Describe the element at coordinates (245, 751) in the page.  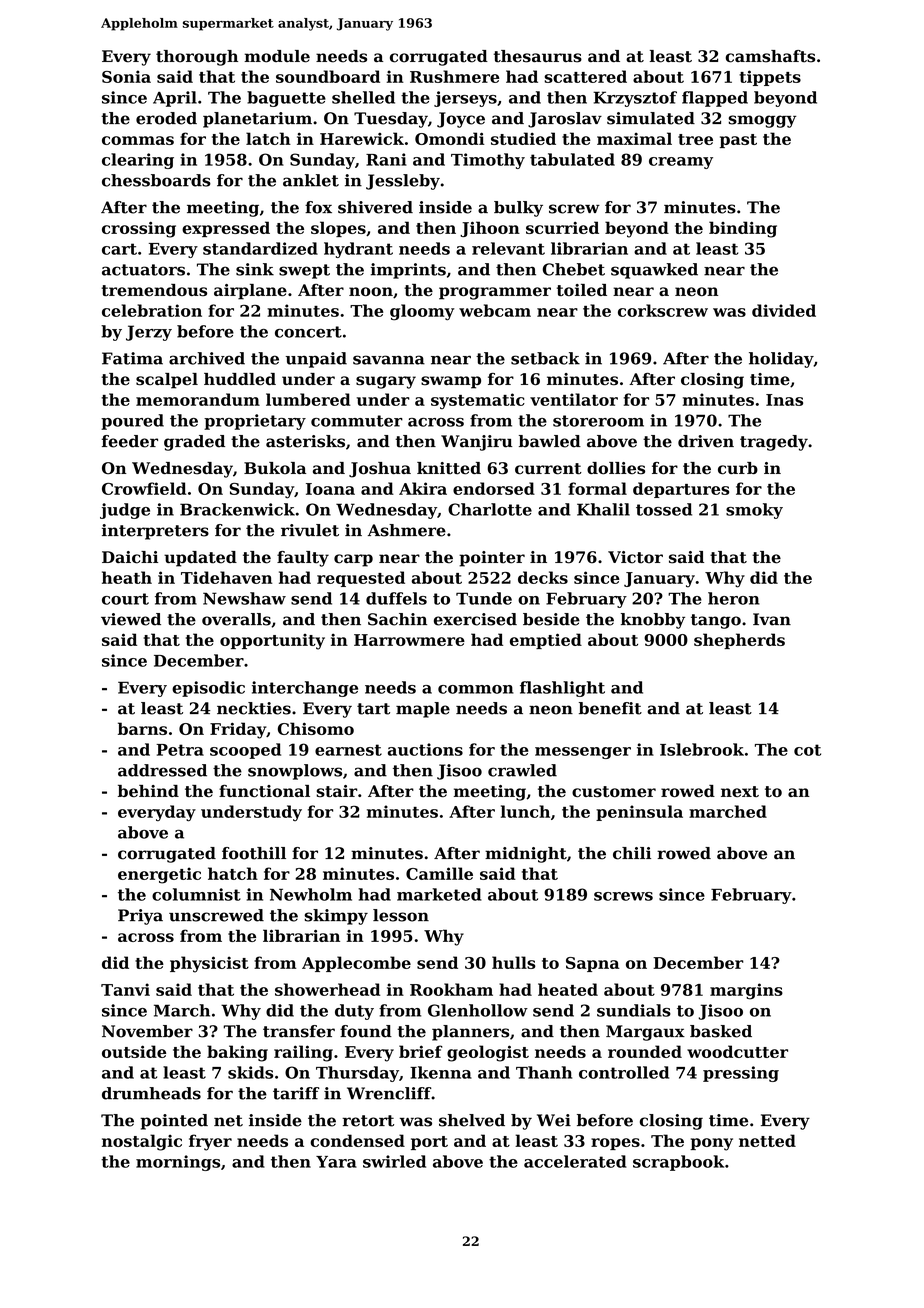
I see `scooped` at that location.
